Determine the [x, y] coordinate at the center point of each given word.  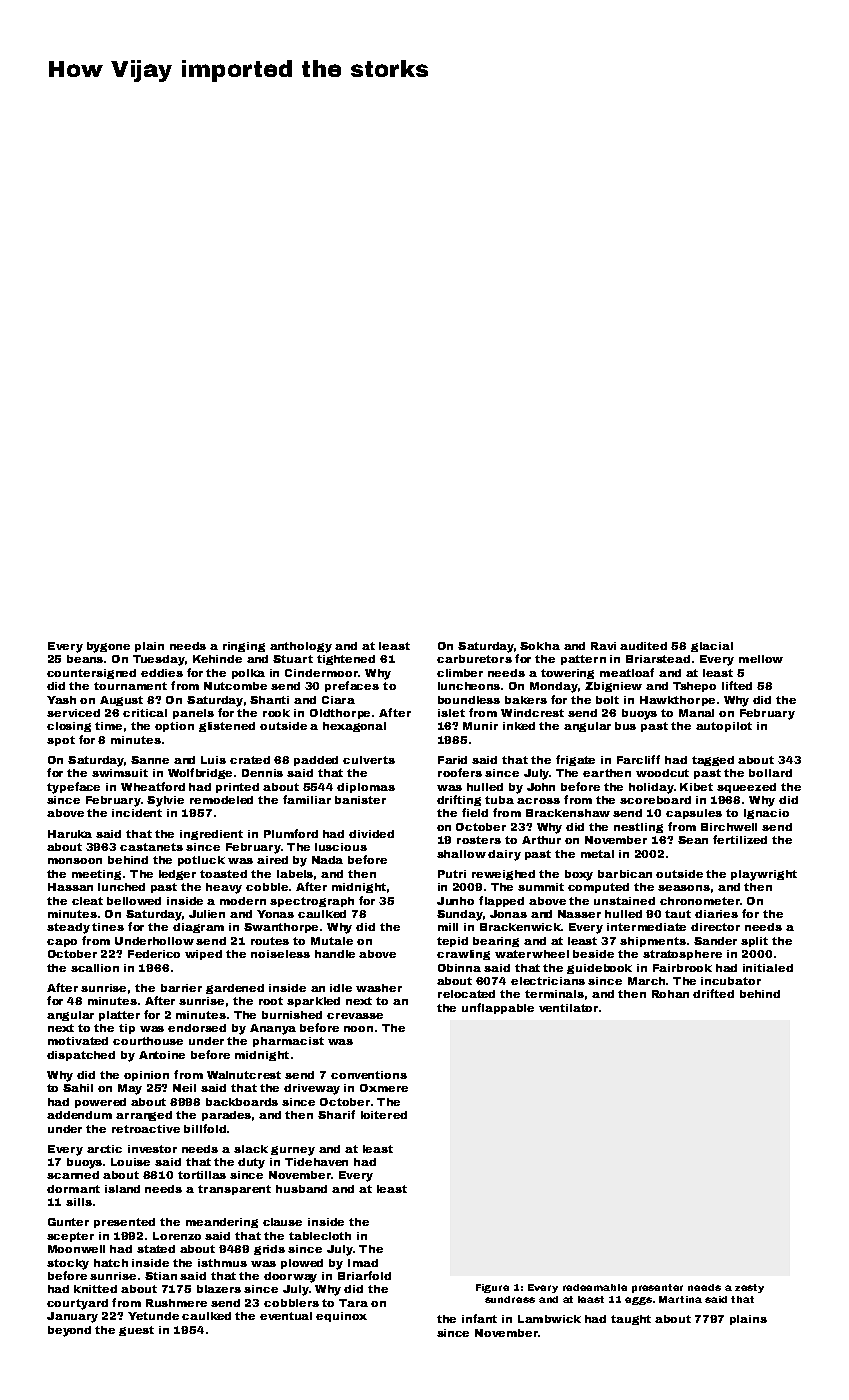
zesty [749, 1288]
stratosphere [682, 955]
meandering [222, 1223]
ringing [244, 647]
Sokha [540, 646]
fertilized [740, 839]
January [72, 1317]
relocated [466, 994]
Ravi [603, 646]
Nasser [579, 914]
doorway [290, 1277]
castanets [151, 847]
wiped [203, 955]
